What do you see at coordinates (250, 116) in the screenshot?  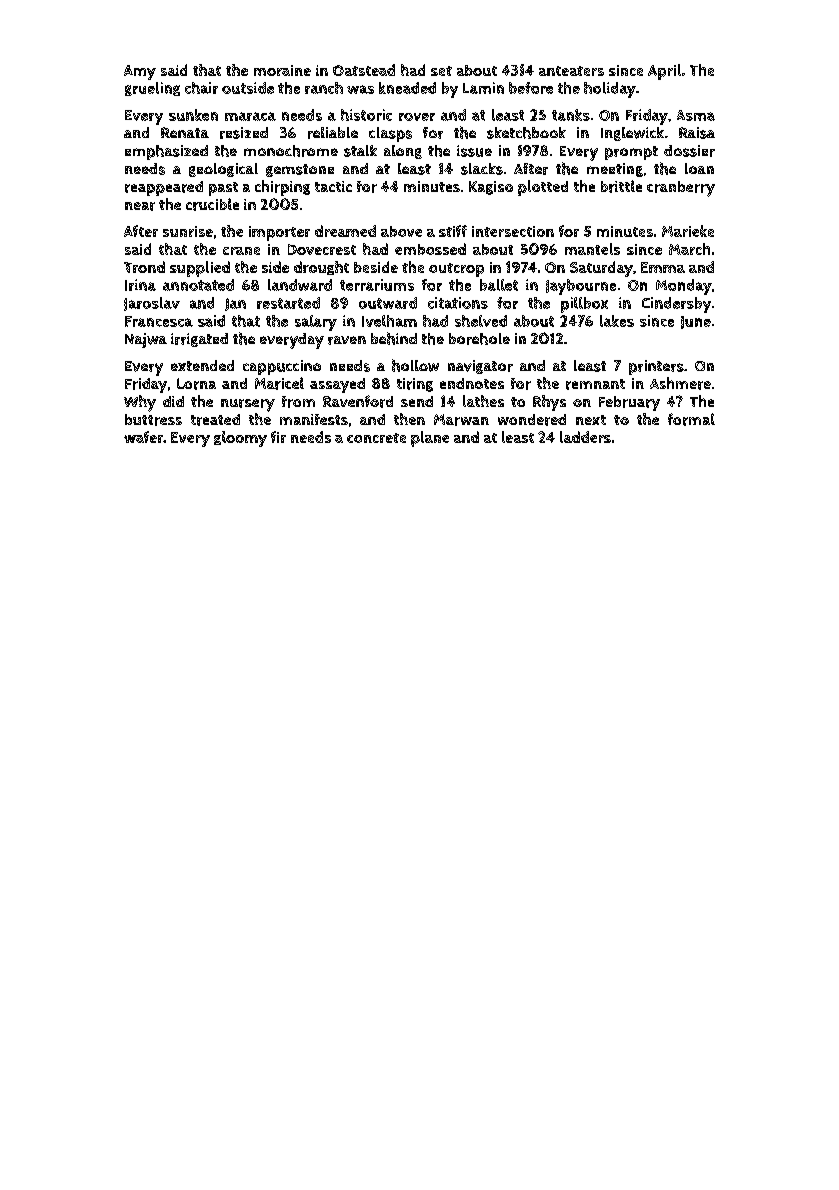 I see `maraca` at bounding box center [250, 116].
